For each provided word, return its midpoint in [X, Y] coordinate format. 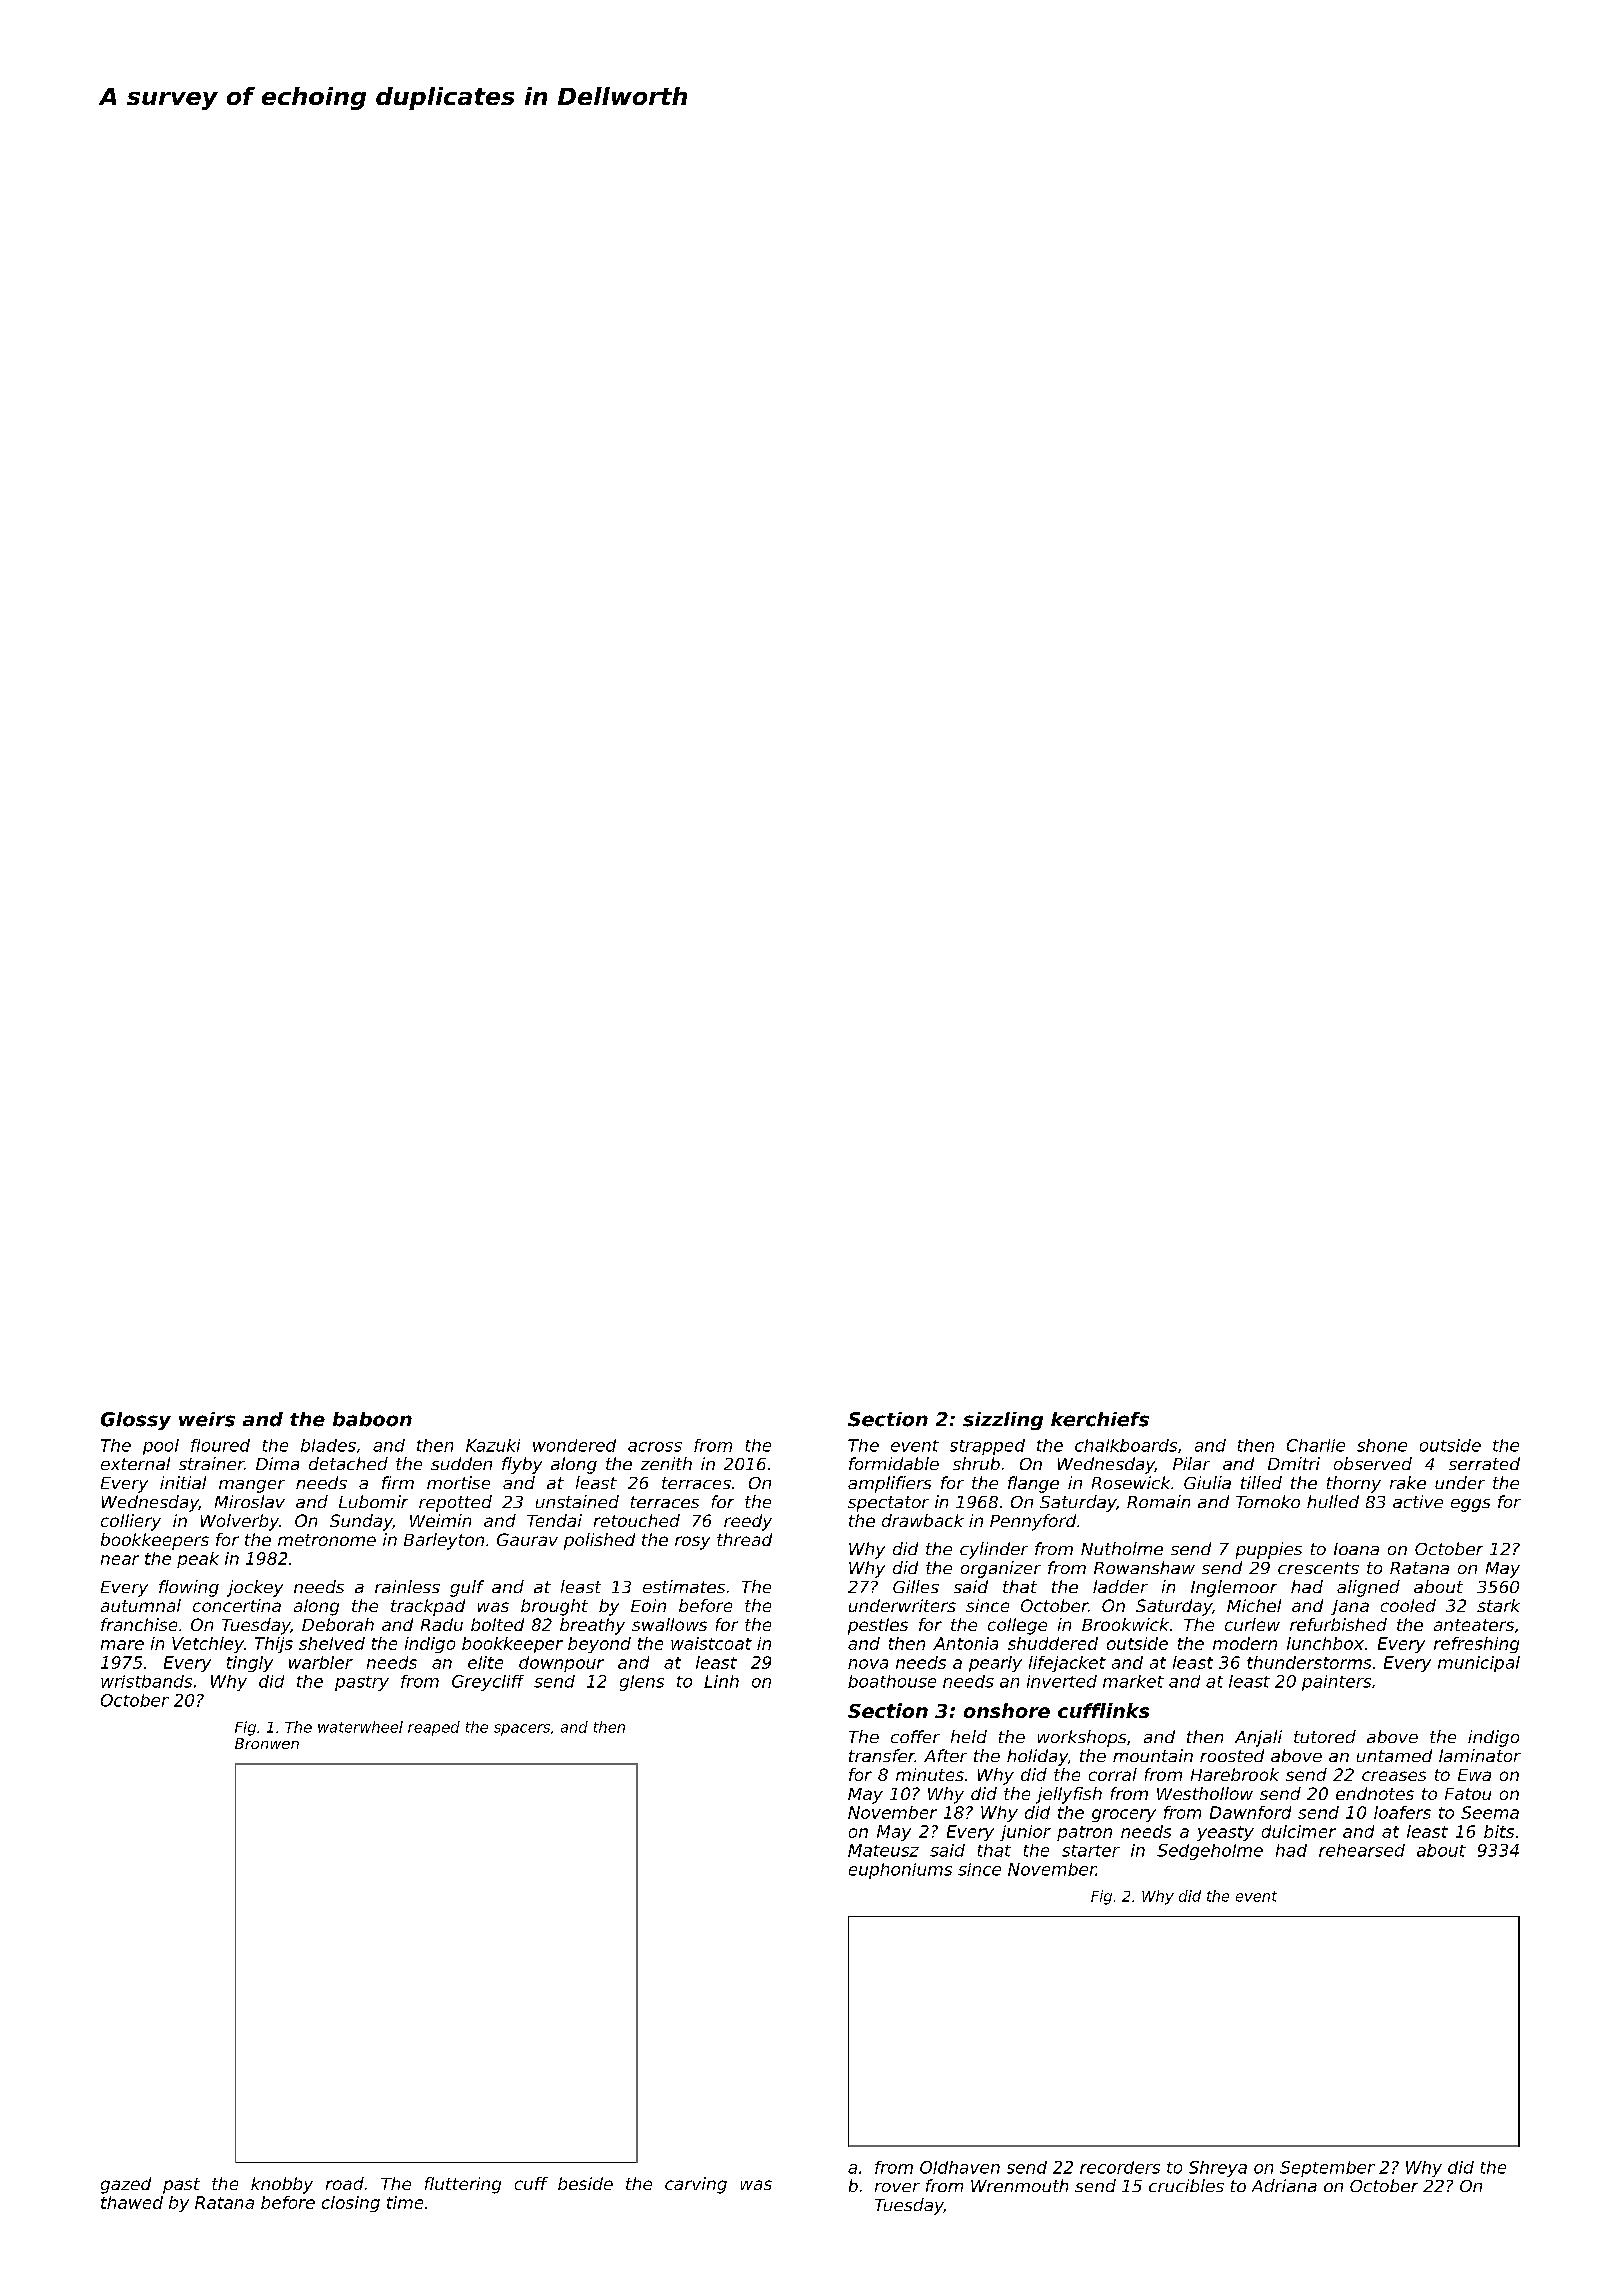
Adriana [1284, 2185]
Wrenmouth [1019, 2185]
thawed [132, 2202]
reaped [434, 1728]
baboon [372, 1419]
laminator [1480, 1755]
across [655, 1447]
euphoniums [900, 1871]
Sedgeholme [1210, 1852]
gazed [126, 2185]
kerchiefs [1100, 1419]
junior [1025, 1833]
